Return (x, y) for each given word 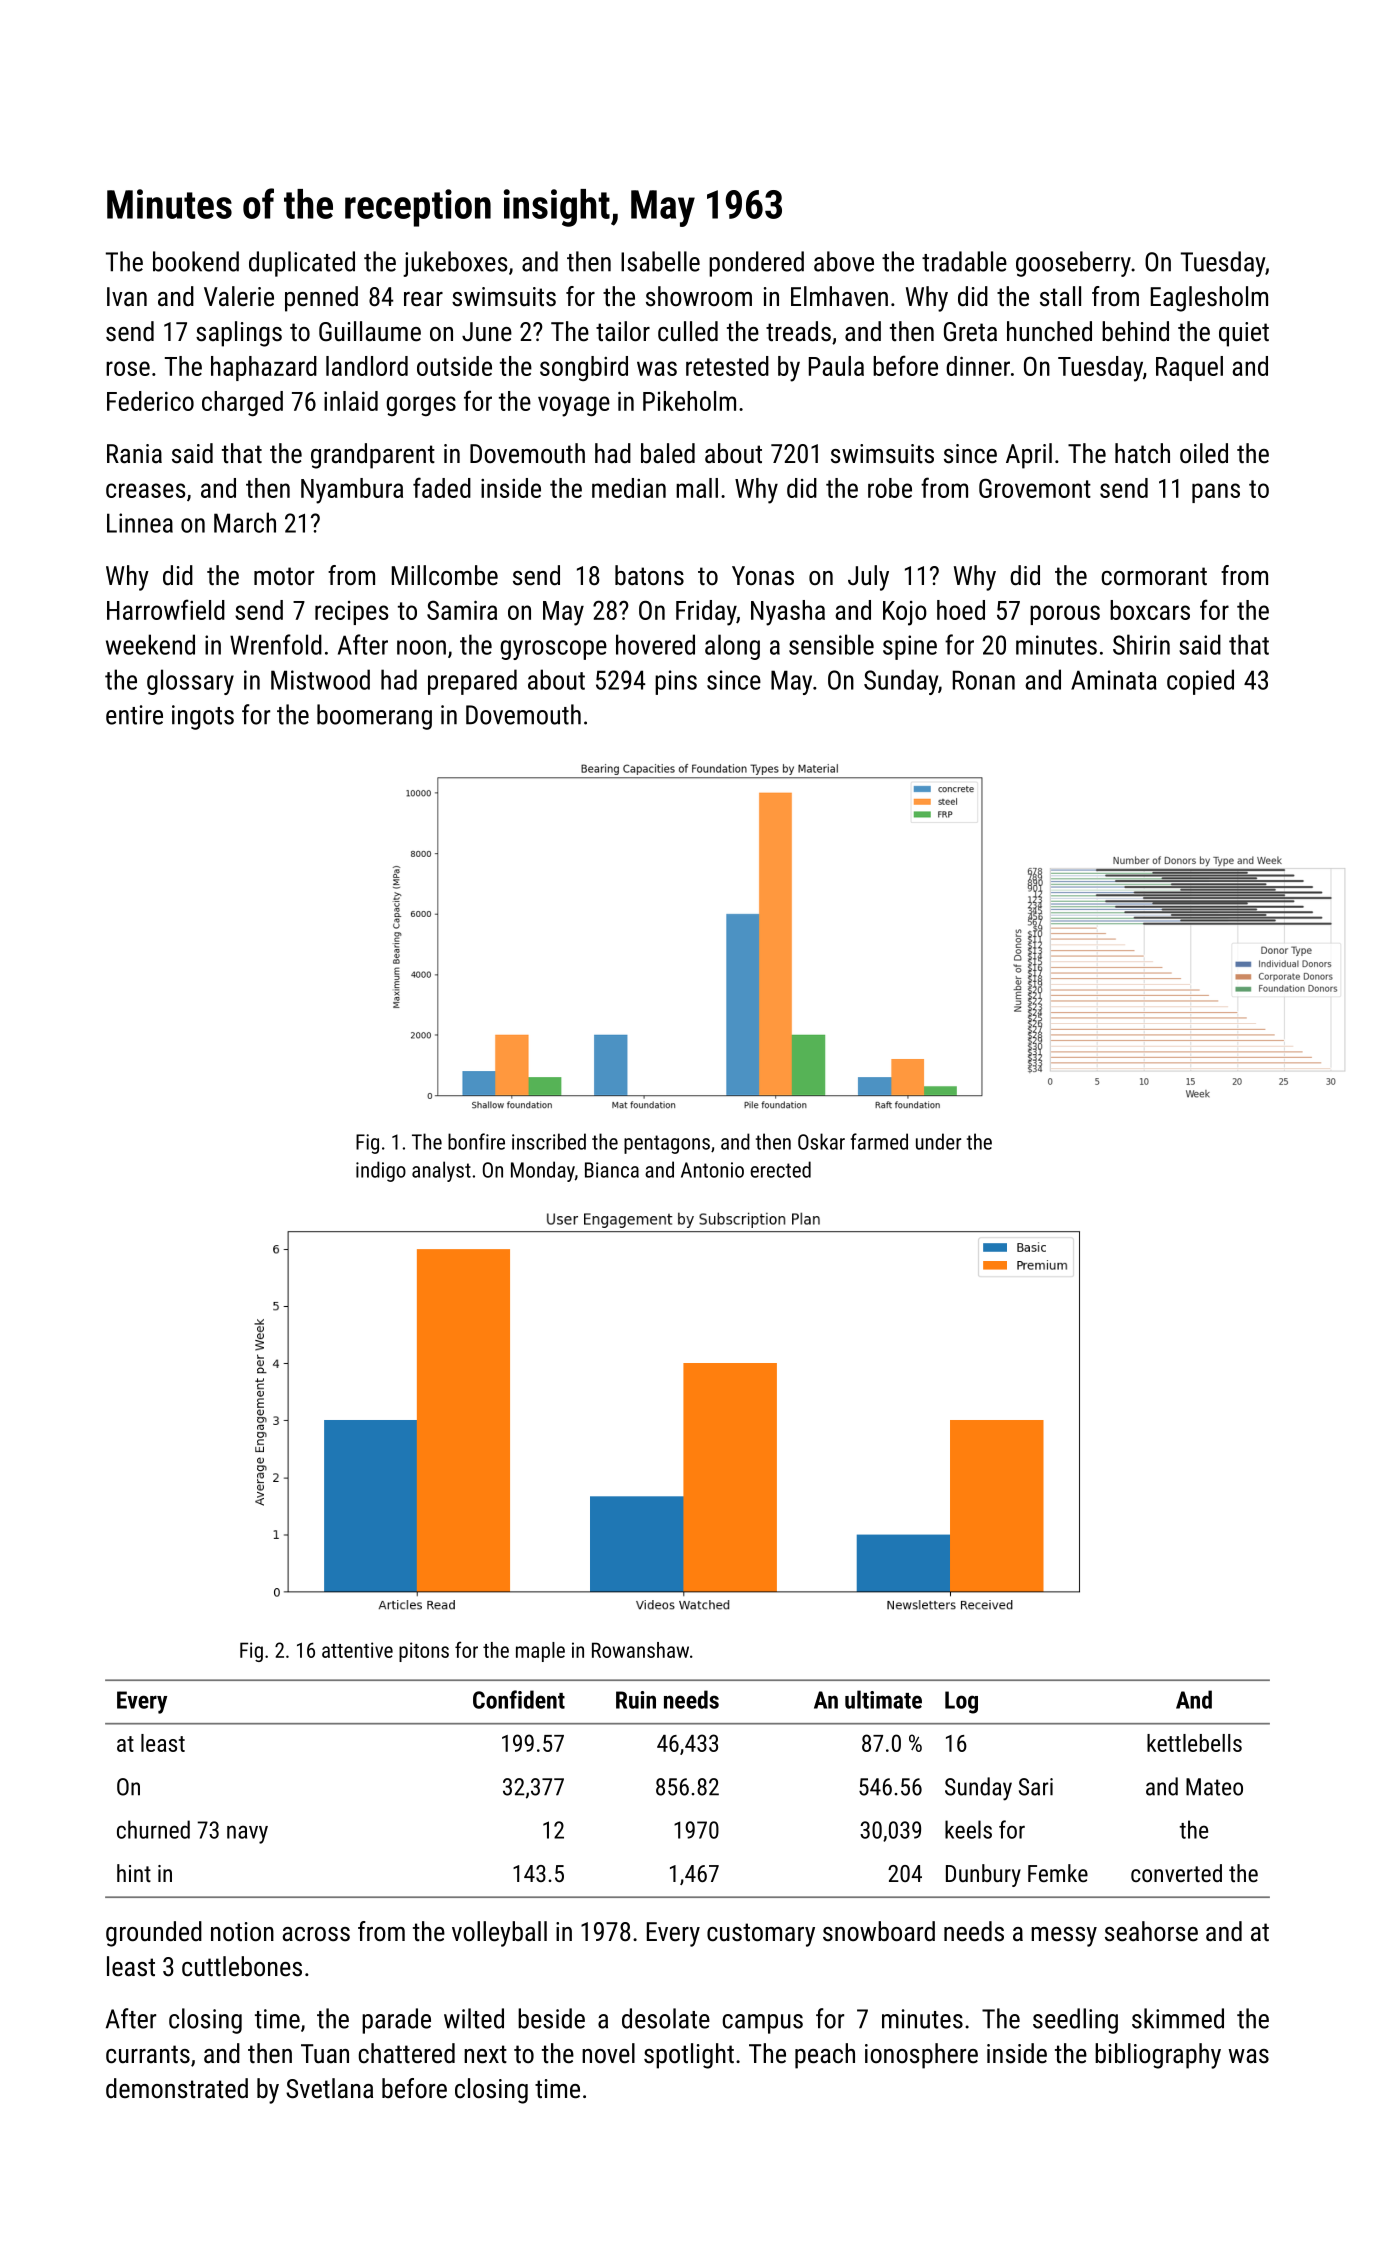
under (938, 1141)
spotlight (689, 2056)
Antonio (712, 1170)
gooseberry (1073, 264)
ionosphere (921, 2056)
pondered (756, 264)
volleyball (499, 1934)
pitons (424, 1652)
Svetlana (329, 2088)
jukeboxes (455, 264)
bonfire (476, 1141)
